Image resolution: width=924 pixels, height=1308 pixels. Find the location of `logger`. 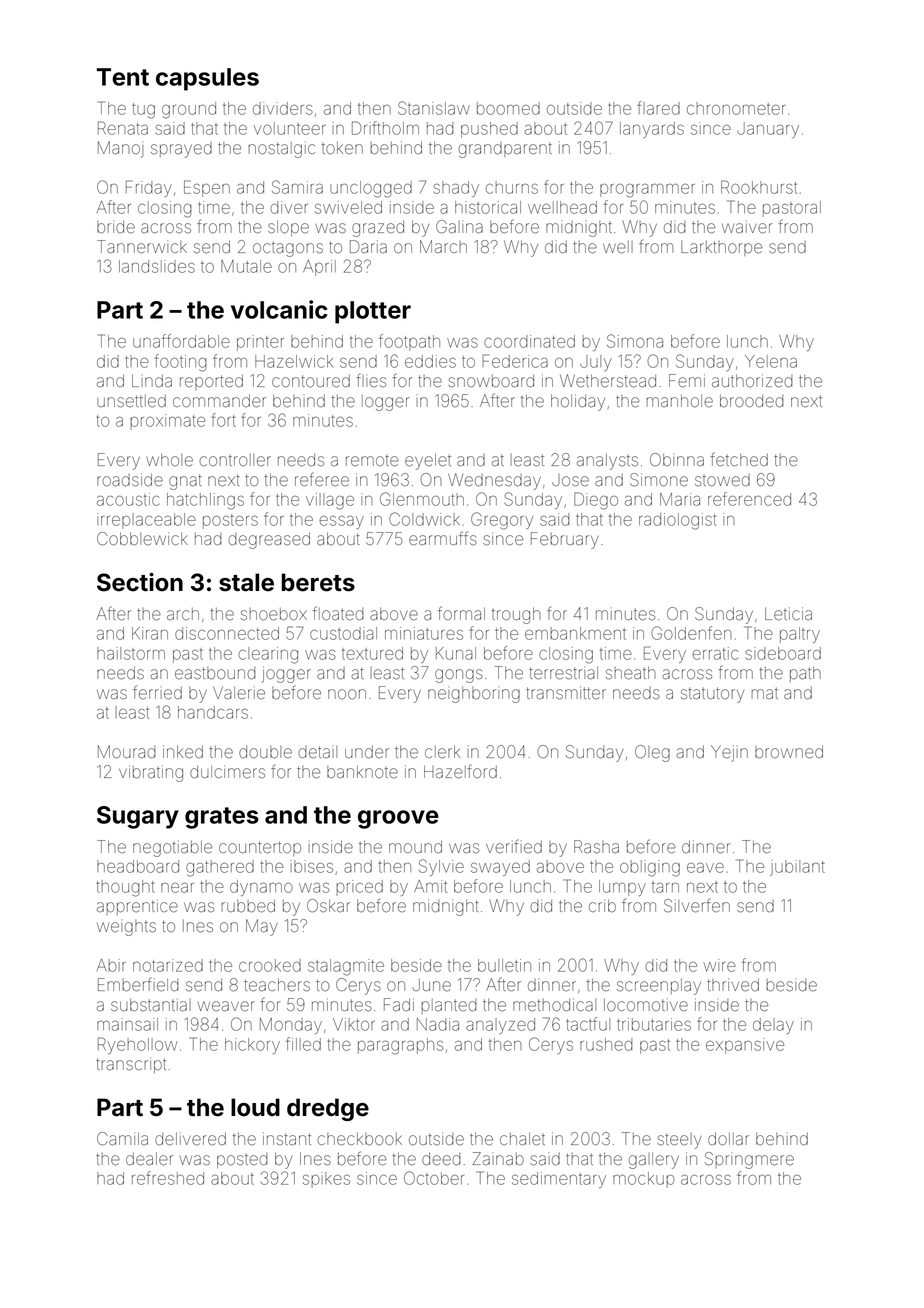

logger is located at coordinates (386, 403).
